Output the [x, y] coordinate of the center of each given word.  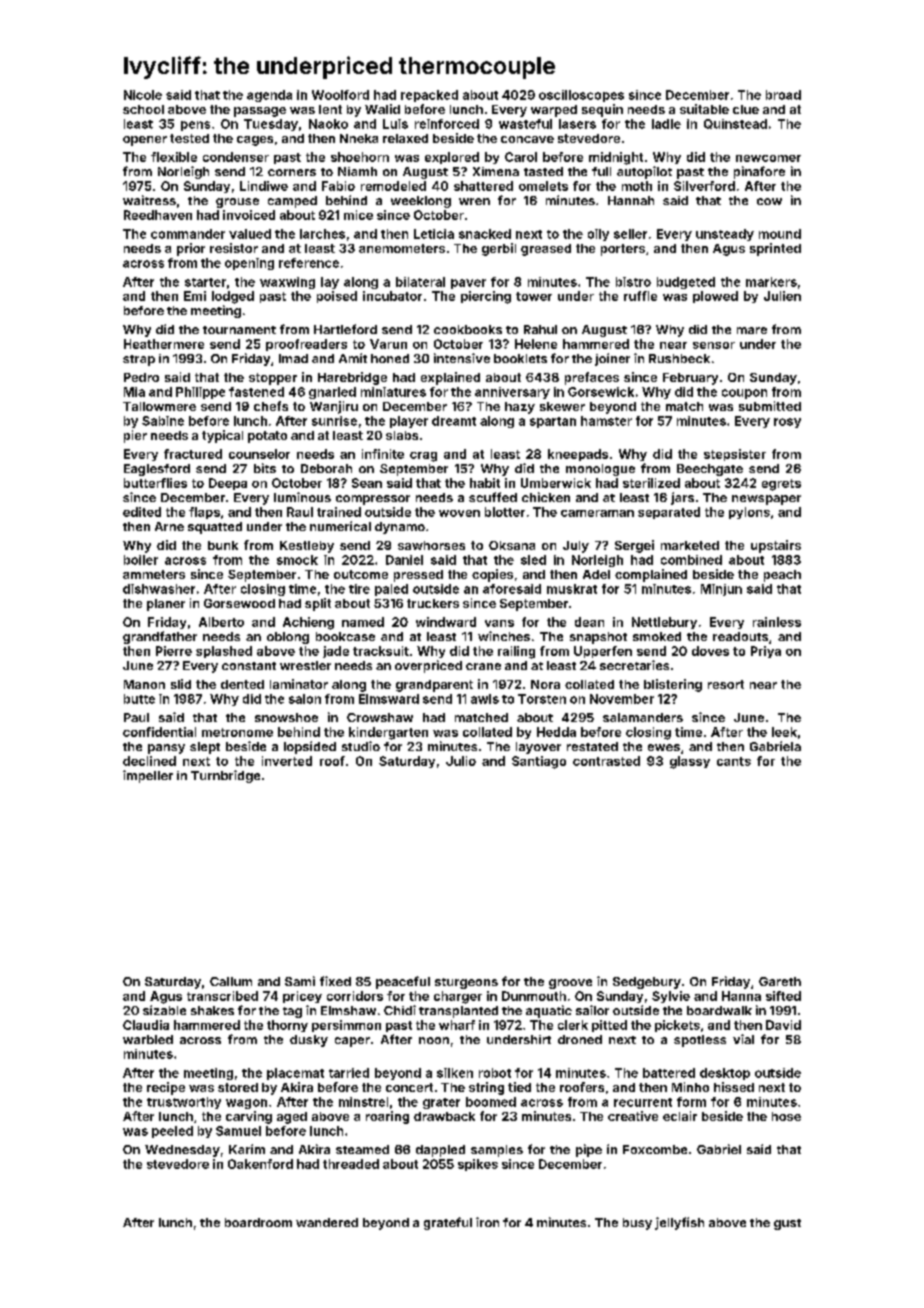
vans [499, 623]
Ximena [496, 171]
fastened [256, 392]
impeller [148, 776]
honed [390, 358]
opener [145, 141]
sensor [714, 345]
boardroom [258, 1222]
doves [710, 651]
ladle [666, 124]
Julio [461, 761]
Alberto [221, 622]
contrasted [606, 761]
